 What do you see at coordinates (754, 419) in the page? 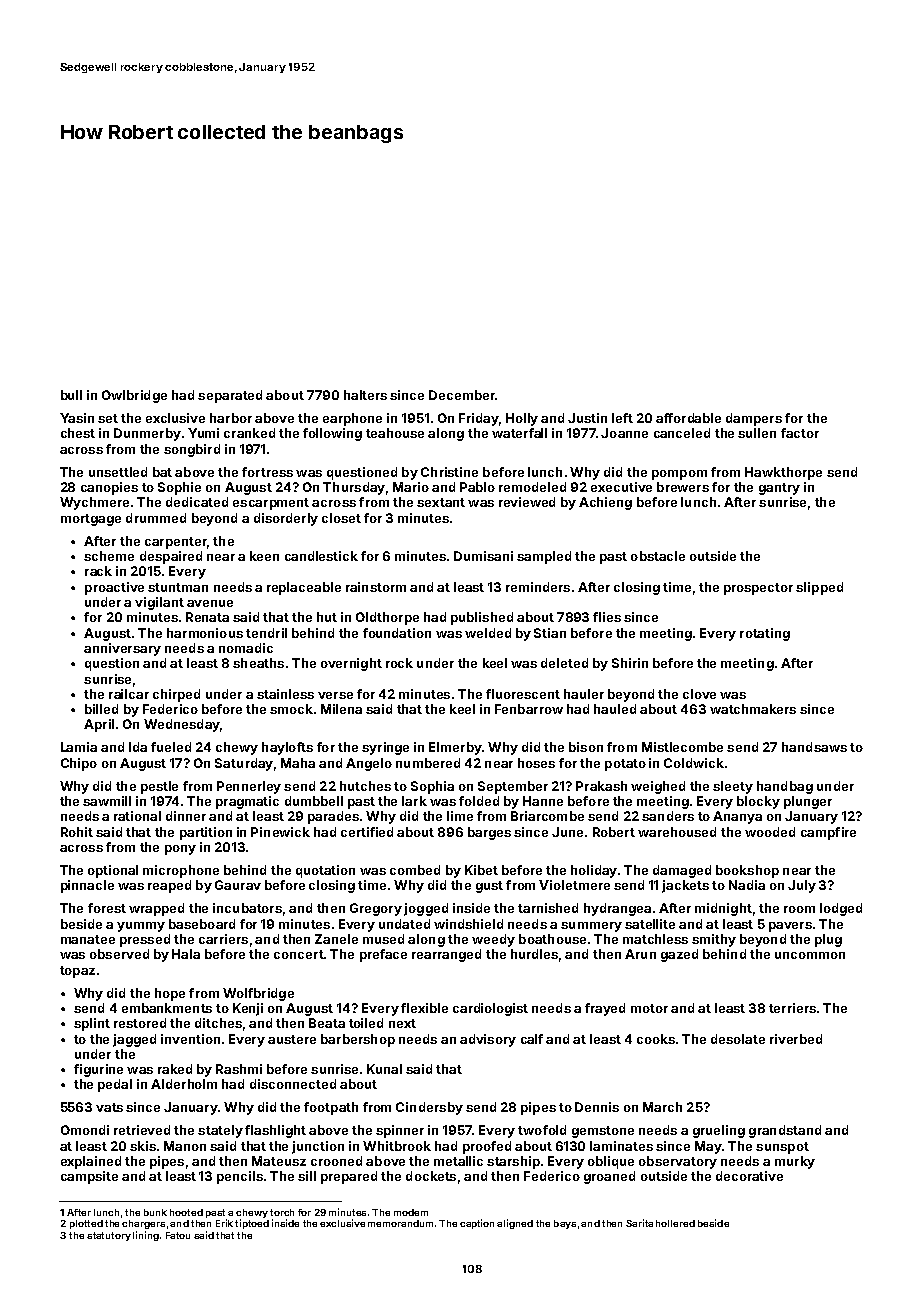
I see `dampers` at bounding box center [754, 419].
